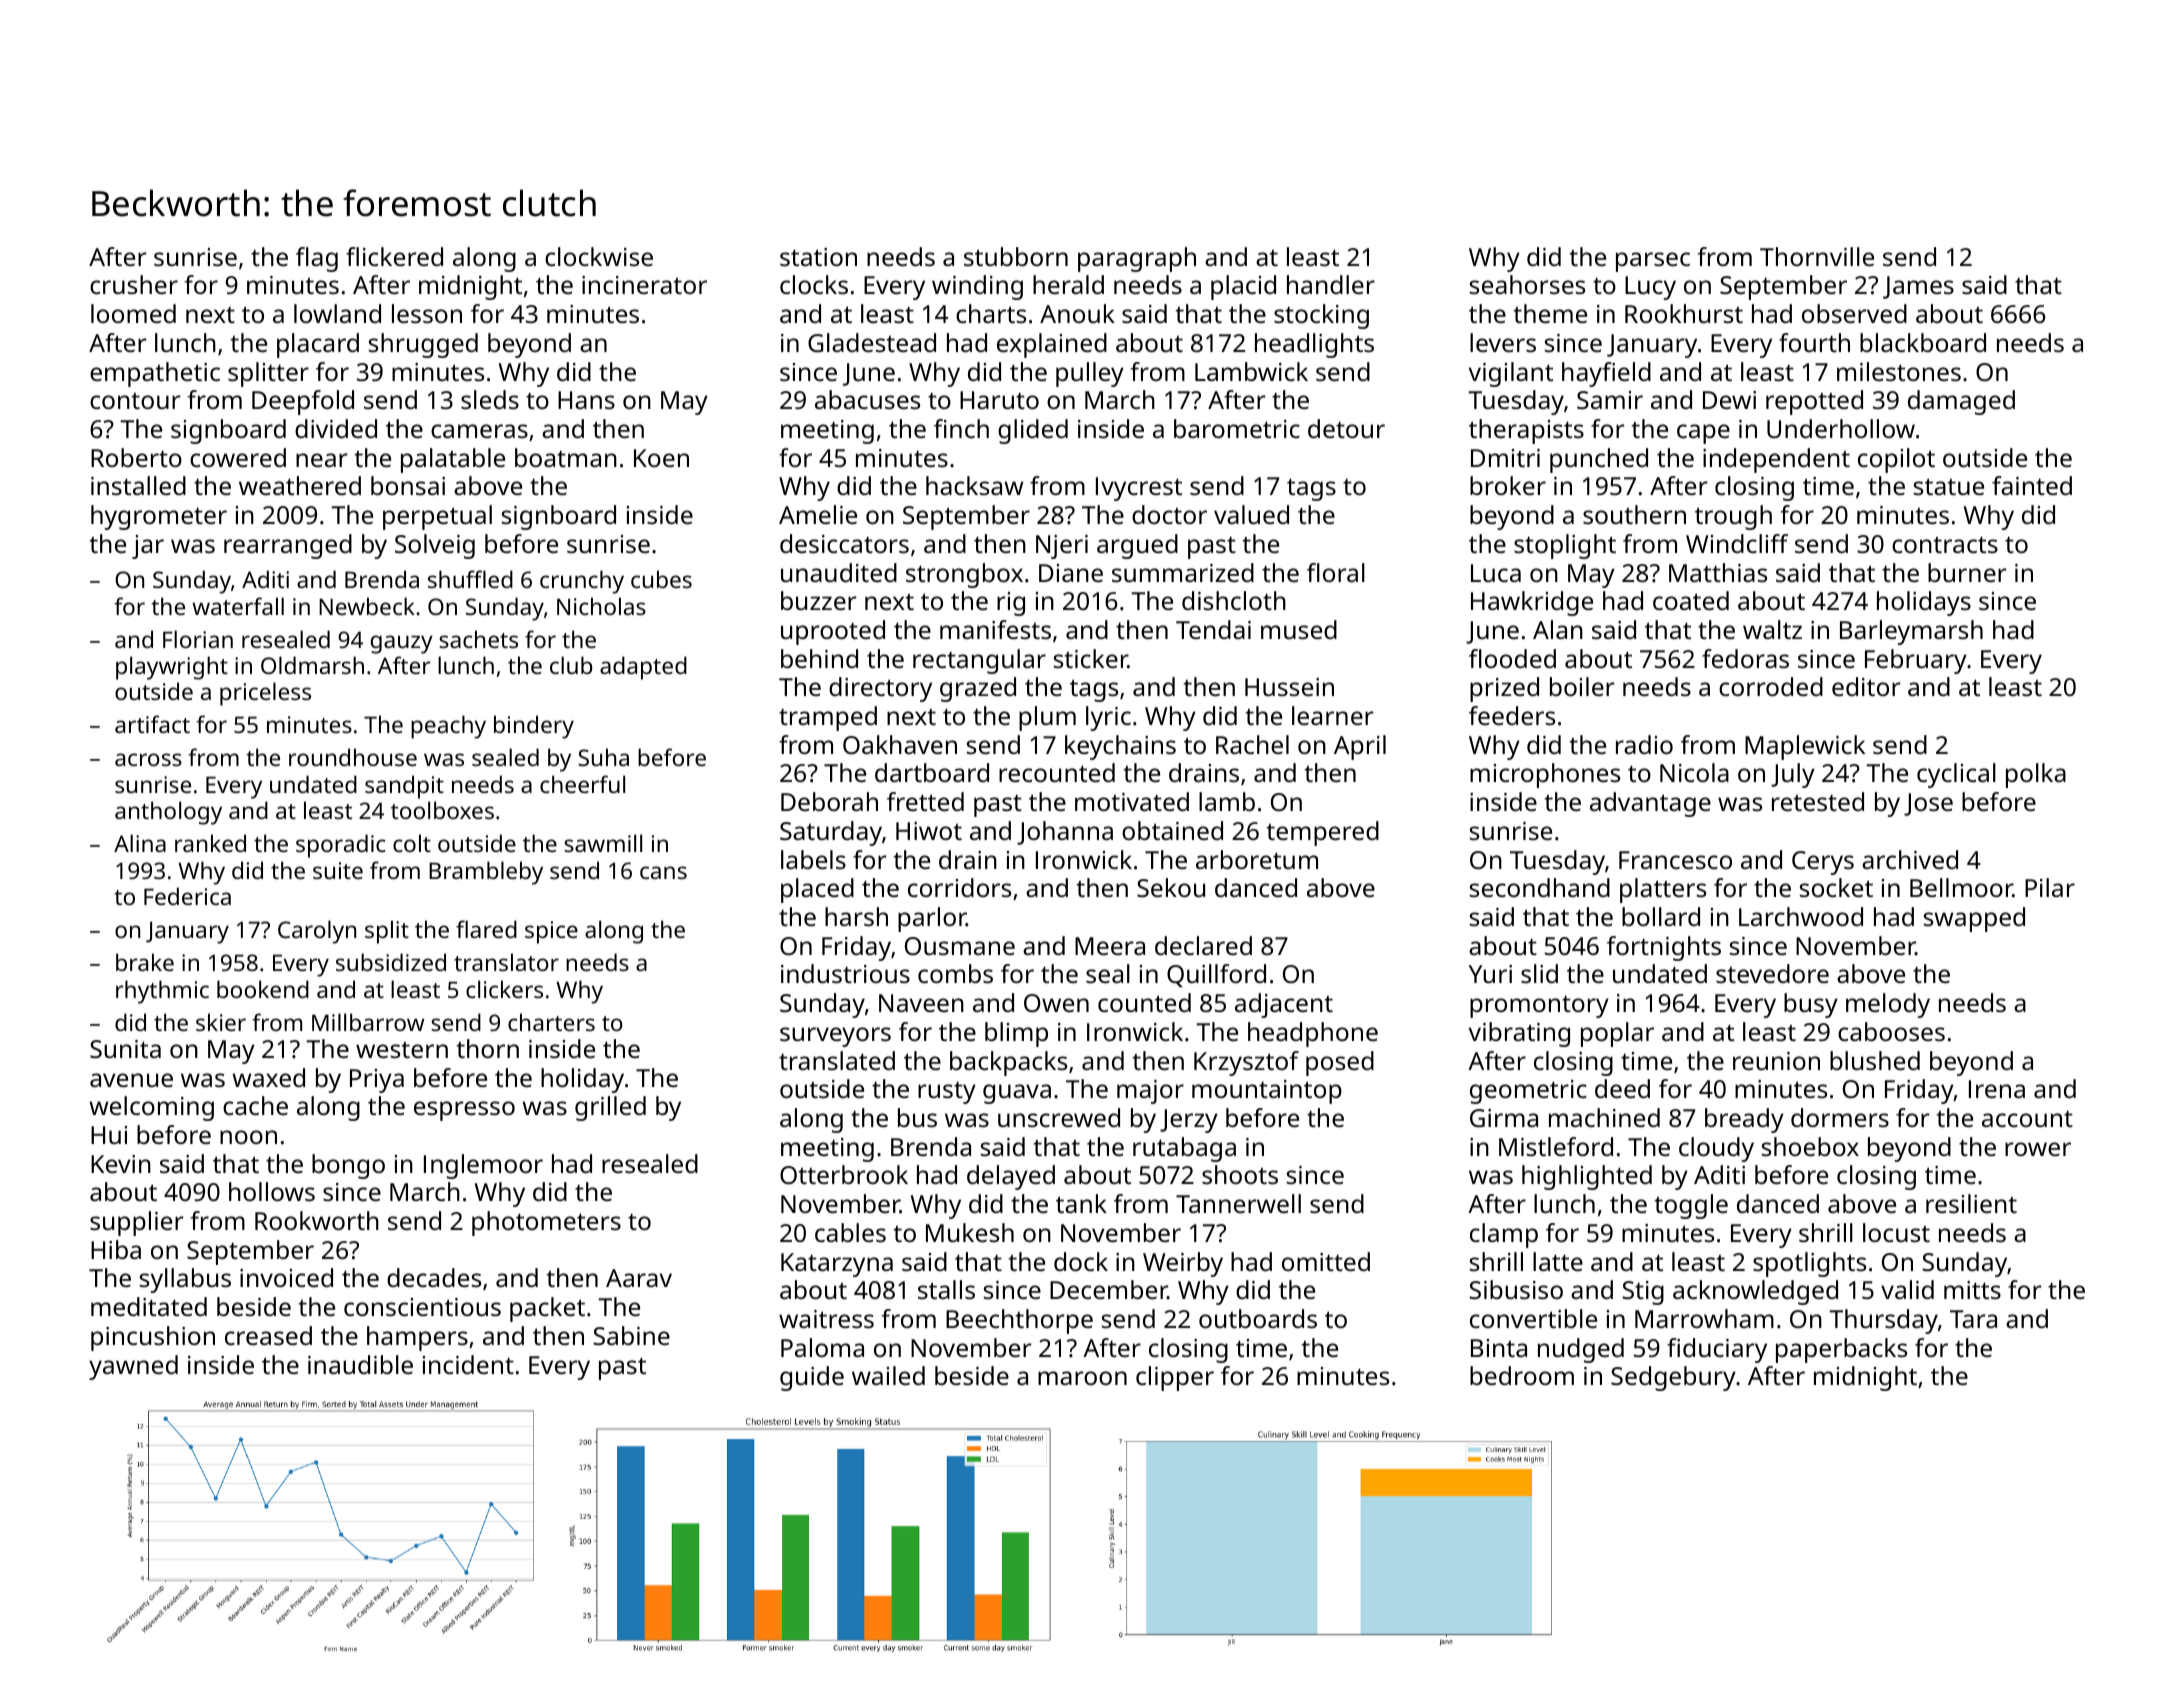 The image size is (2178, 1683). Describe the element at coordinates (145, 962) in the screenshot. I see `brake` at that location.
